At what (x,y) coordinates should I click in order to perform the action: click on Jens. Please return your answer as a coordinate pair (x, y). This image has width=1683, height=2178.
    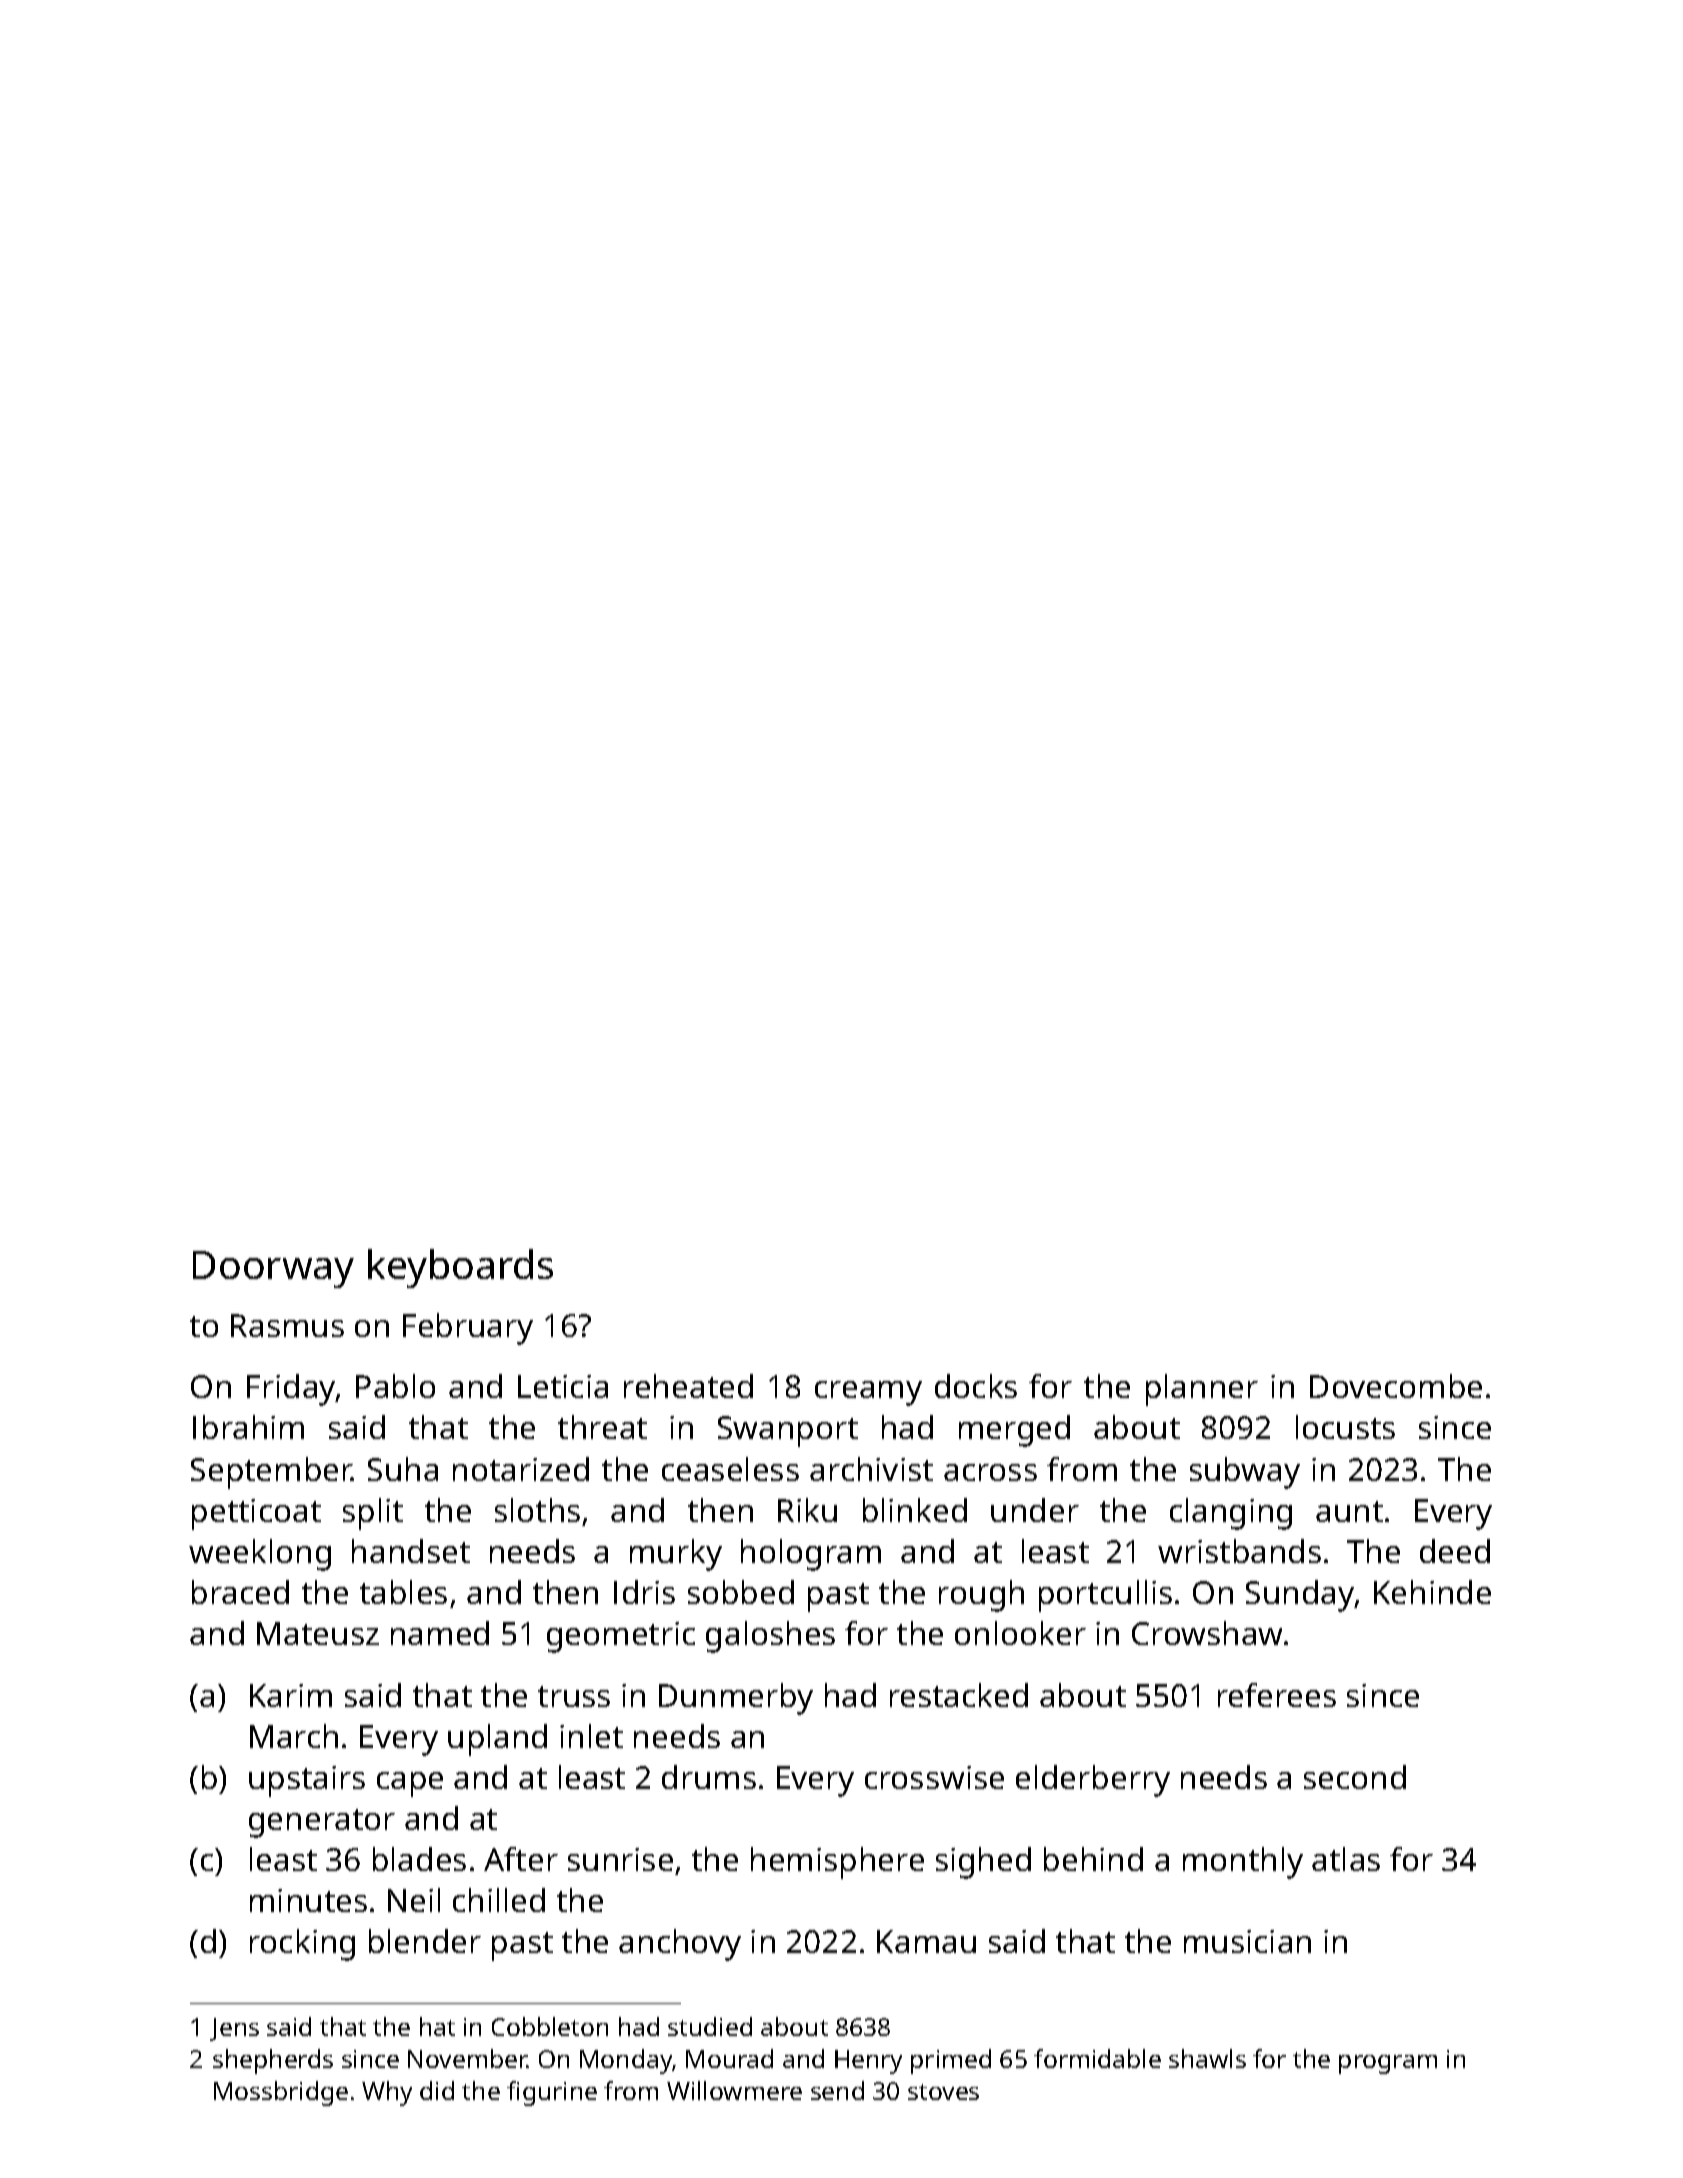
    Looking at the image, I should click on (234, 2029).
